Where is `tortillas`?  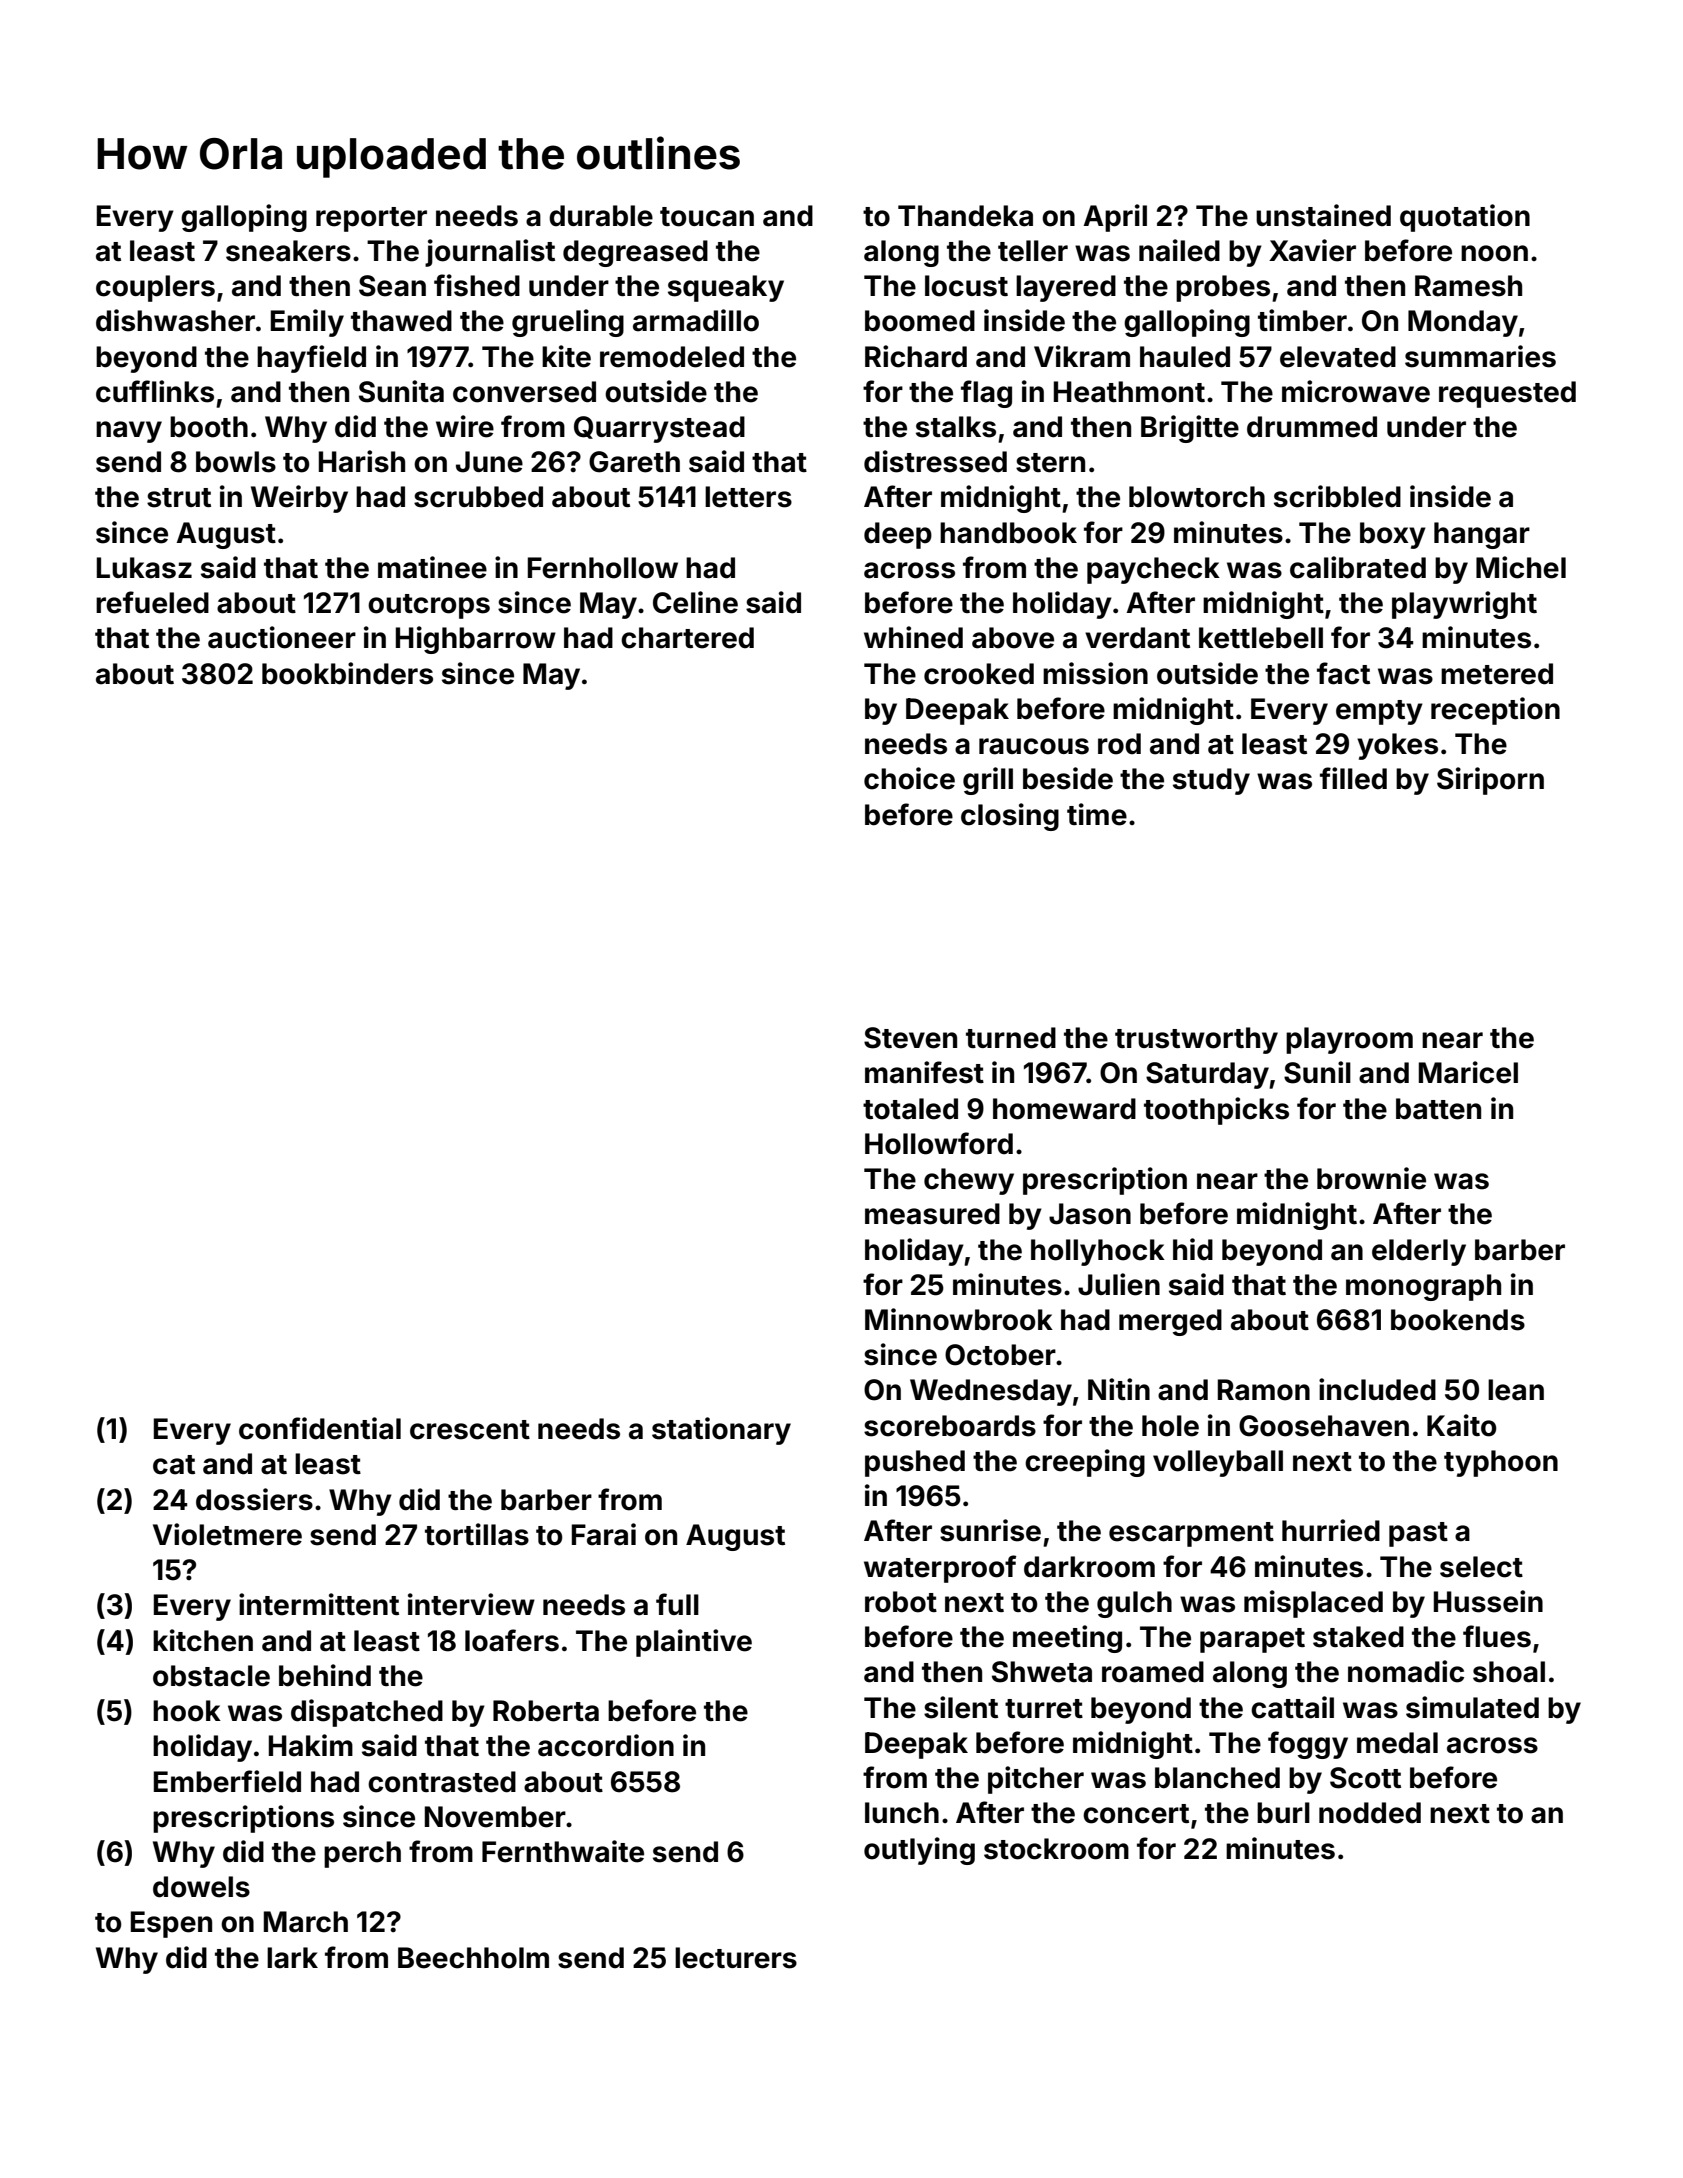 tortillas is located at coordinates (477, 1534).
